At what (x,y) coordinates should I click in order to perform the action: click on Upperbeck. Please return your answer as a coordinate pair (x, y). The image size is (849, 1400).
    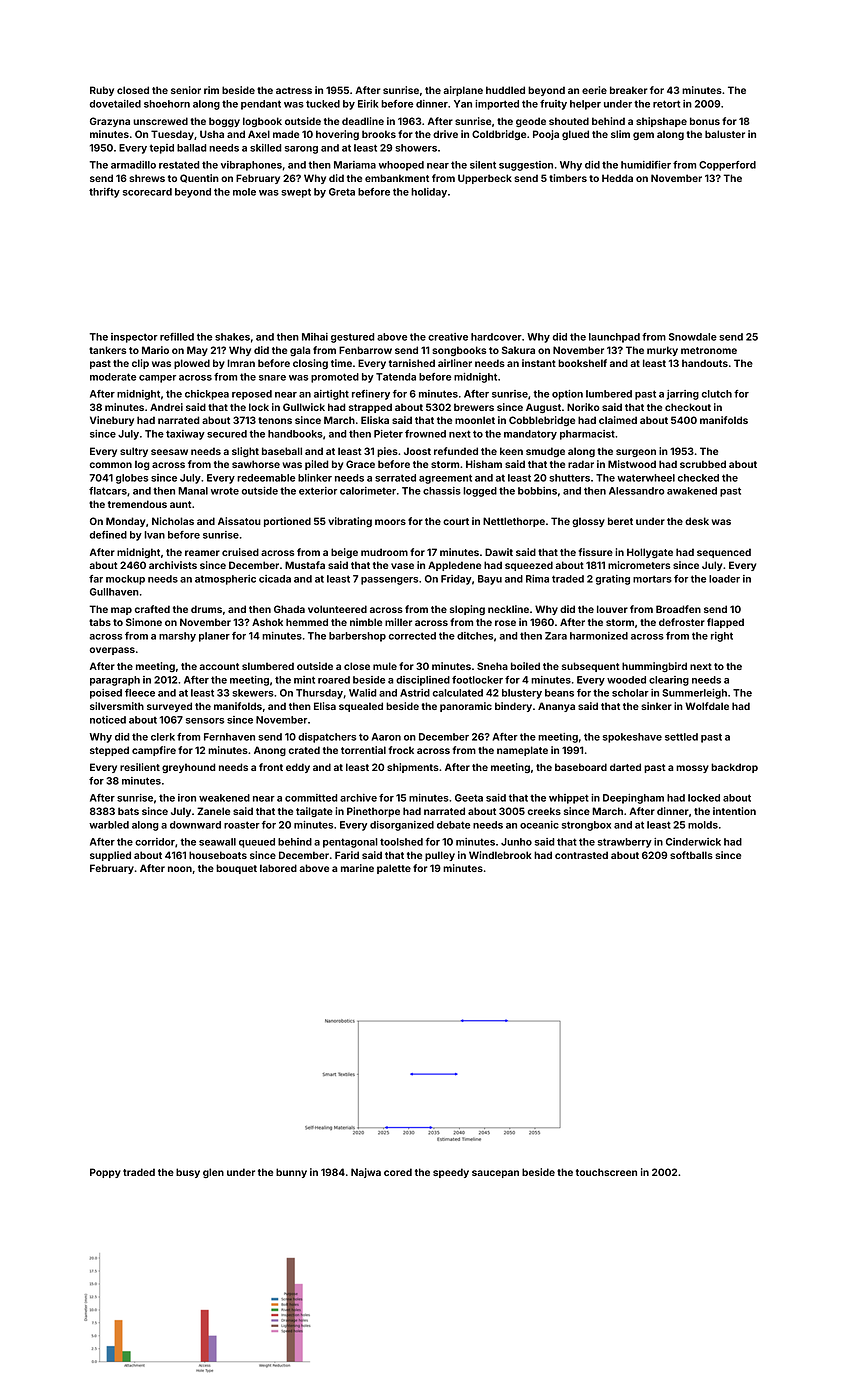
    Looking at the image, I should click on (485, 179).
